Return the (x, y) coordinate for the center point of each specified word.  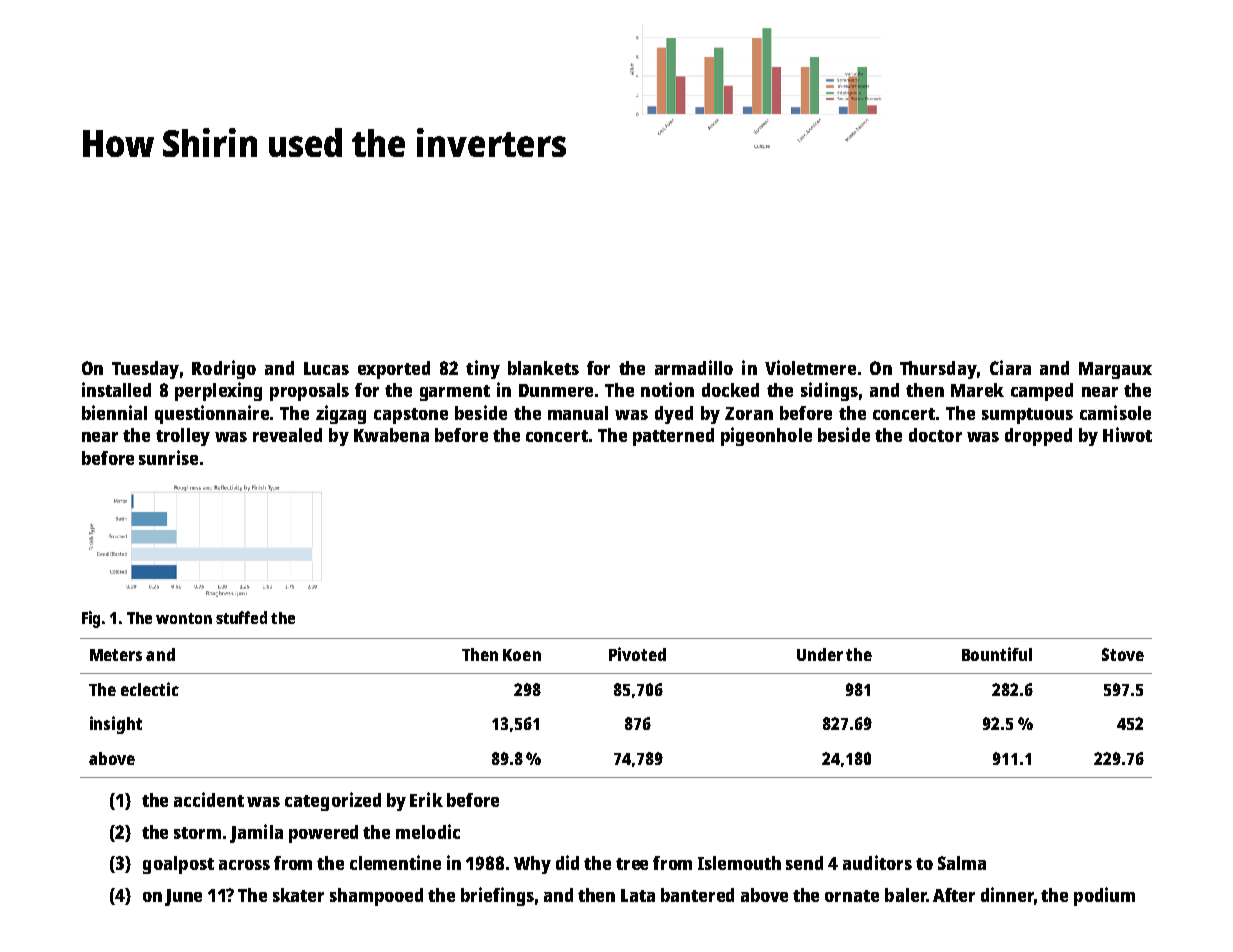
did (567, 862)
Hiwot (1127, 434)
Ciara (1010, 367)
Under (820, 654)
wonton (184, 618)
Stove (1123, 654)
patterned (673, 437)
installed (116, 389)
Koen (522, 655)
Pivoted (637, 654)
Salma (962, 863)
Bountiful (997, 654)
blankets (543, 368)
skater (298, 895)
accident (209, 799)
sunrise (168, 457)
